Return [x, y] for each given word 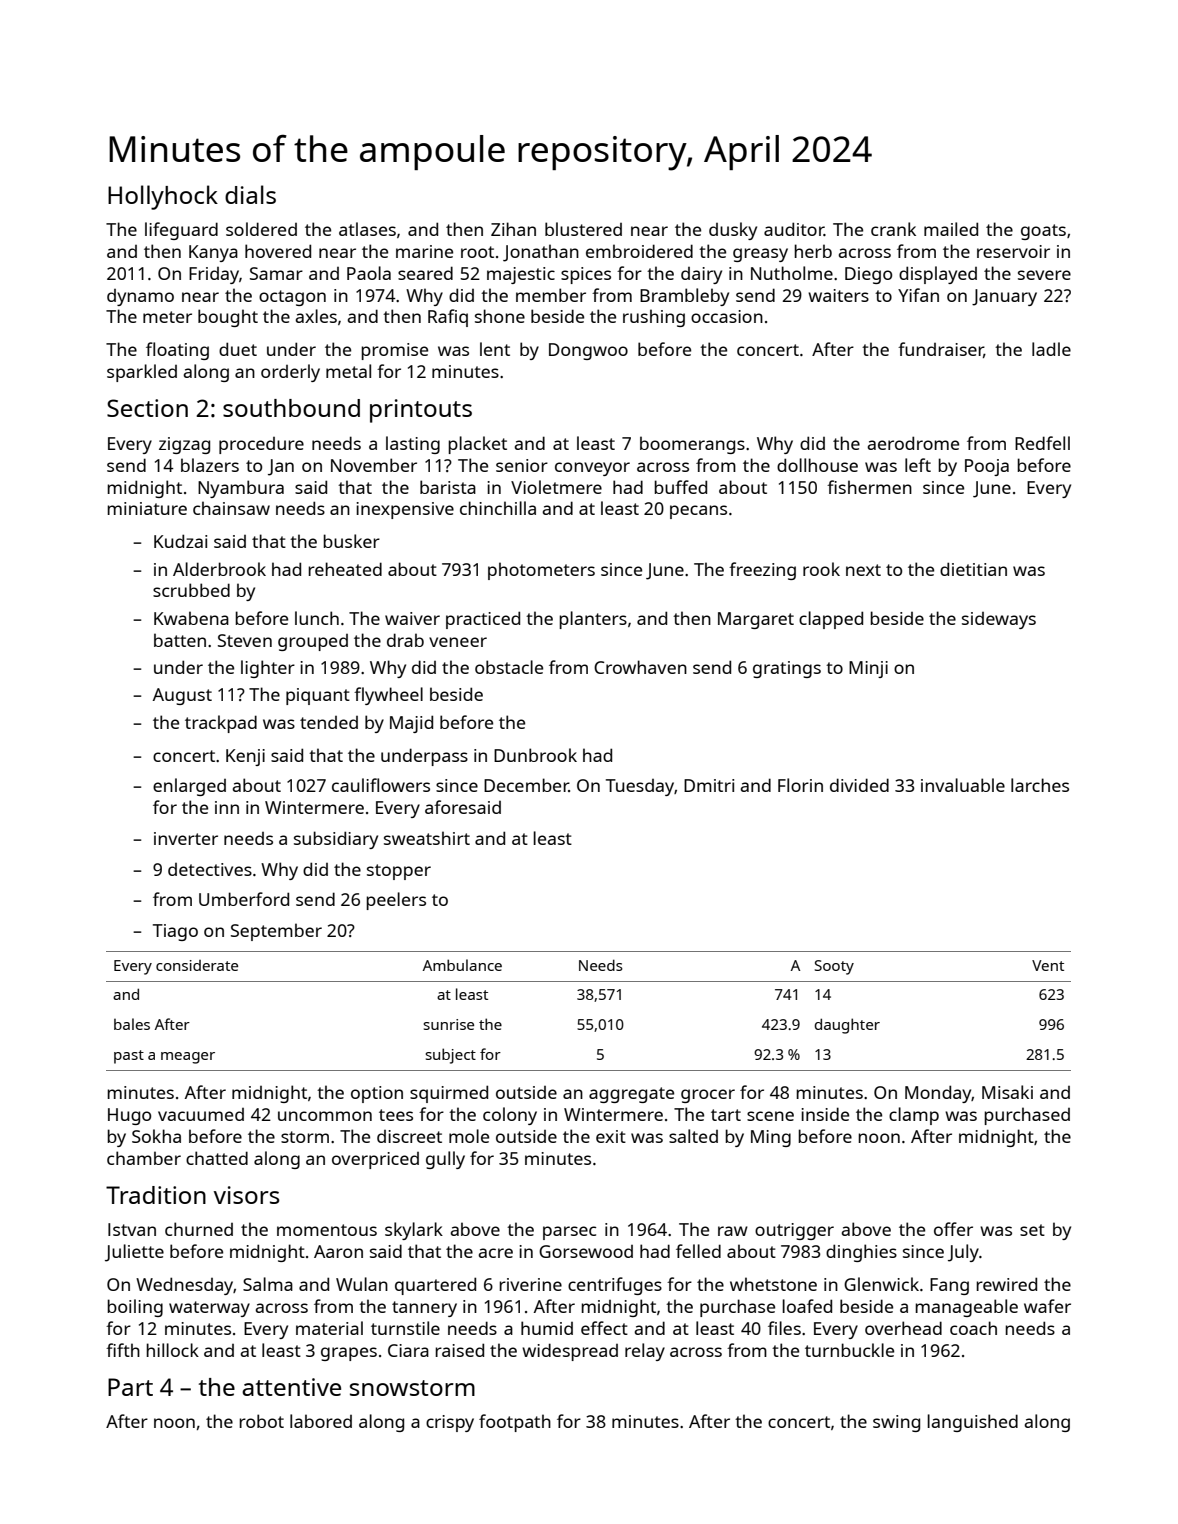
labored [321, 1421]
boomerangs [692, 445]
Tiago [175, 932]
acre [495, 1253]
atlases [367, 229]
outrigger [794, 1231]
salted [693, 1136]
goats [1043, 232]
